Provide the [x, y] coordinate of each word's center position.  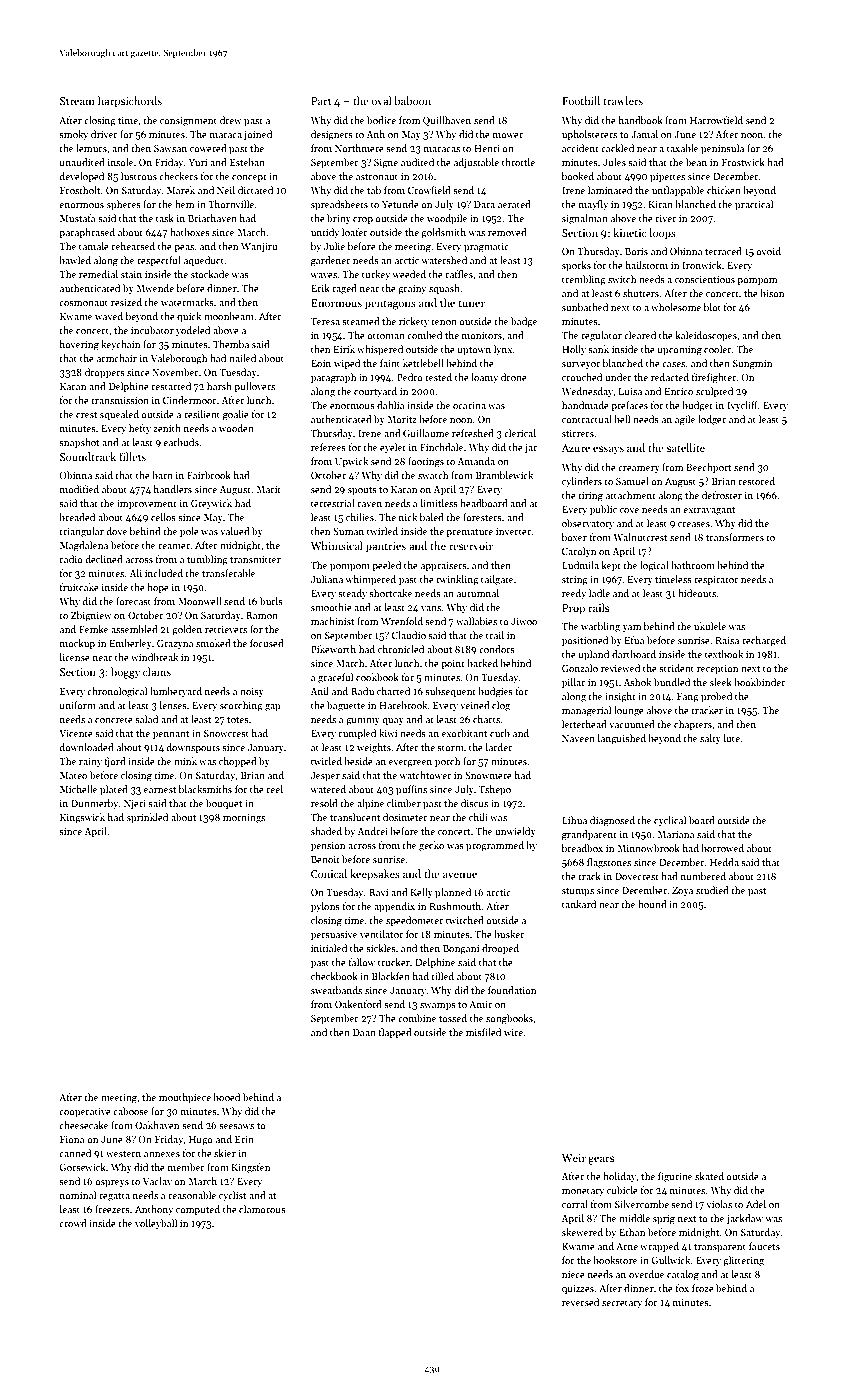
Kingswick [82, 818]
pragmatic [486, 248]
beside [358, 761]
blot [712, 307]
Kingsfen [251, 1168]
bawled [75, 260]
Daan [364, 1032]
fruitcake [79, 587]
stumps [578, 892]
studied [712, 890]
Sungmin [752, 365]
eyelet [393, 448]
